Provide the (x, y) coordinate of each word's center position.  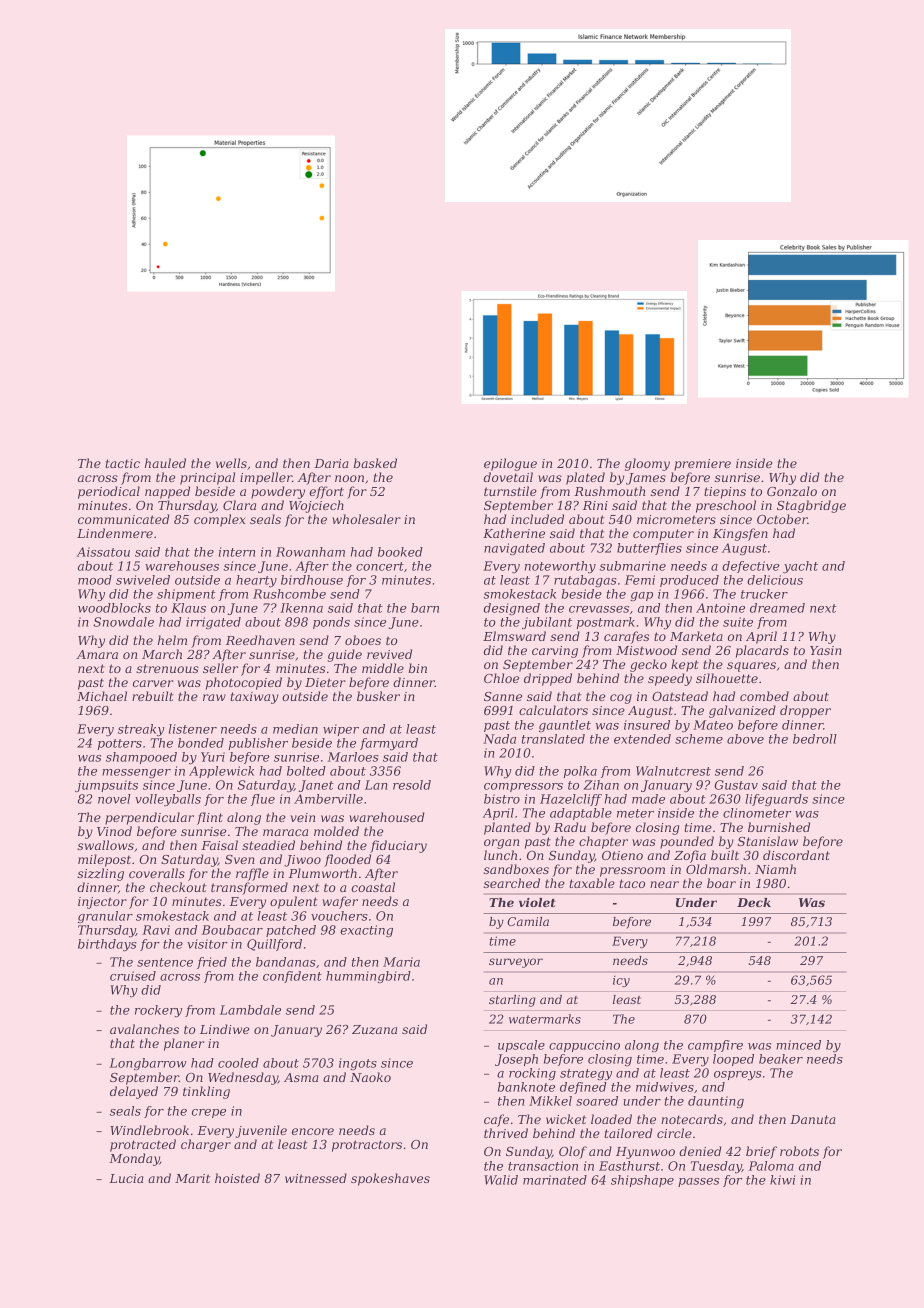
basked (375, 463)
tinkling (206, 1092)
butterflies (649, 549)
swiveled (143, 580)
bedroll (815, 739)
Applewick (221, 772)
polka (580, 772)
